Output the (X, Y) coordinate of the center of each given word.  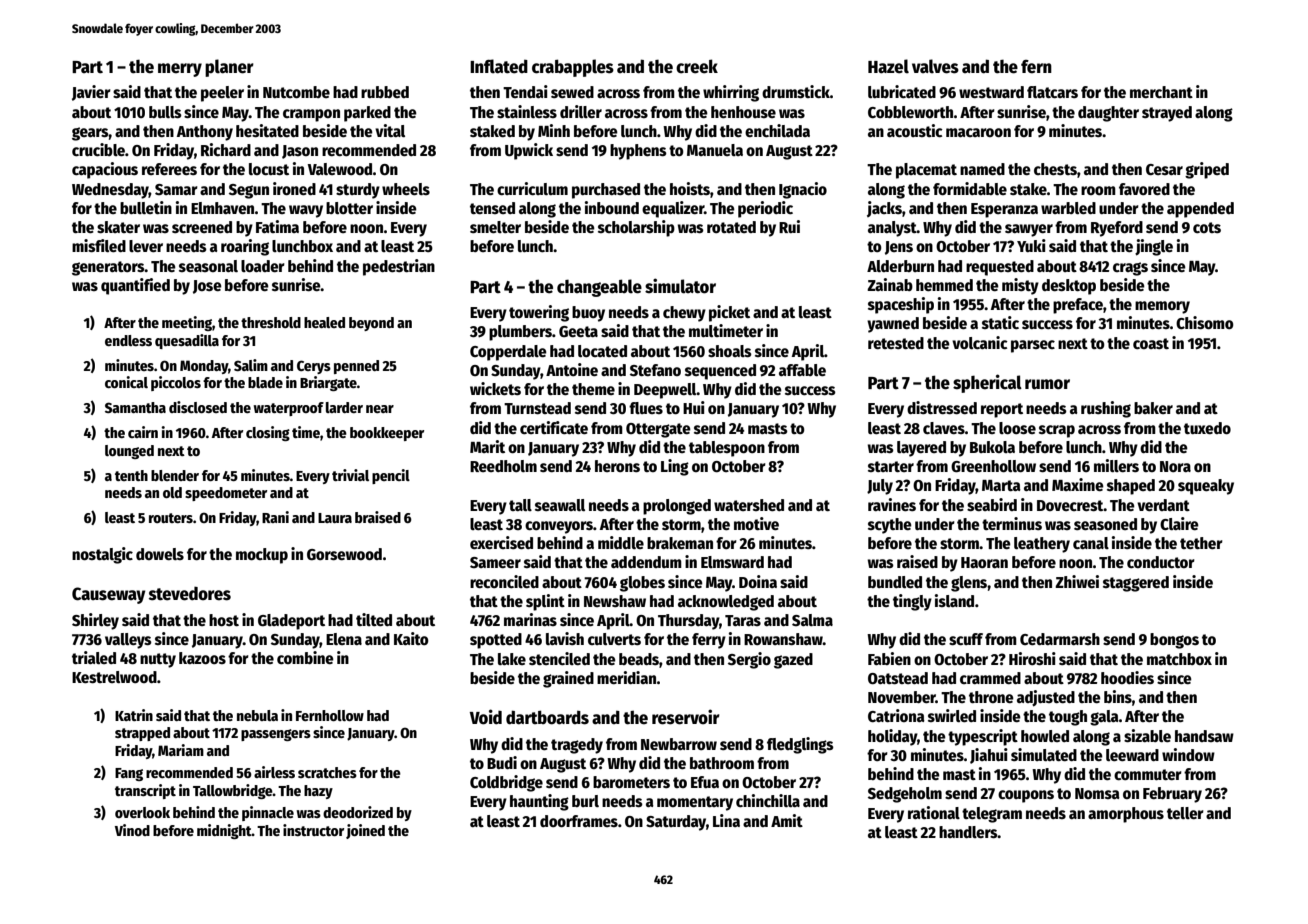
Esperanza (1004, 210)
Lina (726, 820)
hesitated (267, 130)
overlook (142, 812)
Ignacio (803, 190)
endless (128, 340)
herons (617, 466)
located (602, 351)
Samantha (135, 407)
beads (639, 659)
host (224, 620)
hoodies (1127, 677)
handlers (968, 832)
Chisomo (1205, 322)
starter (891, 466)
